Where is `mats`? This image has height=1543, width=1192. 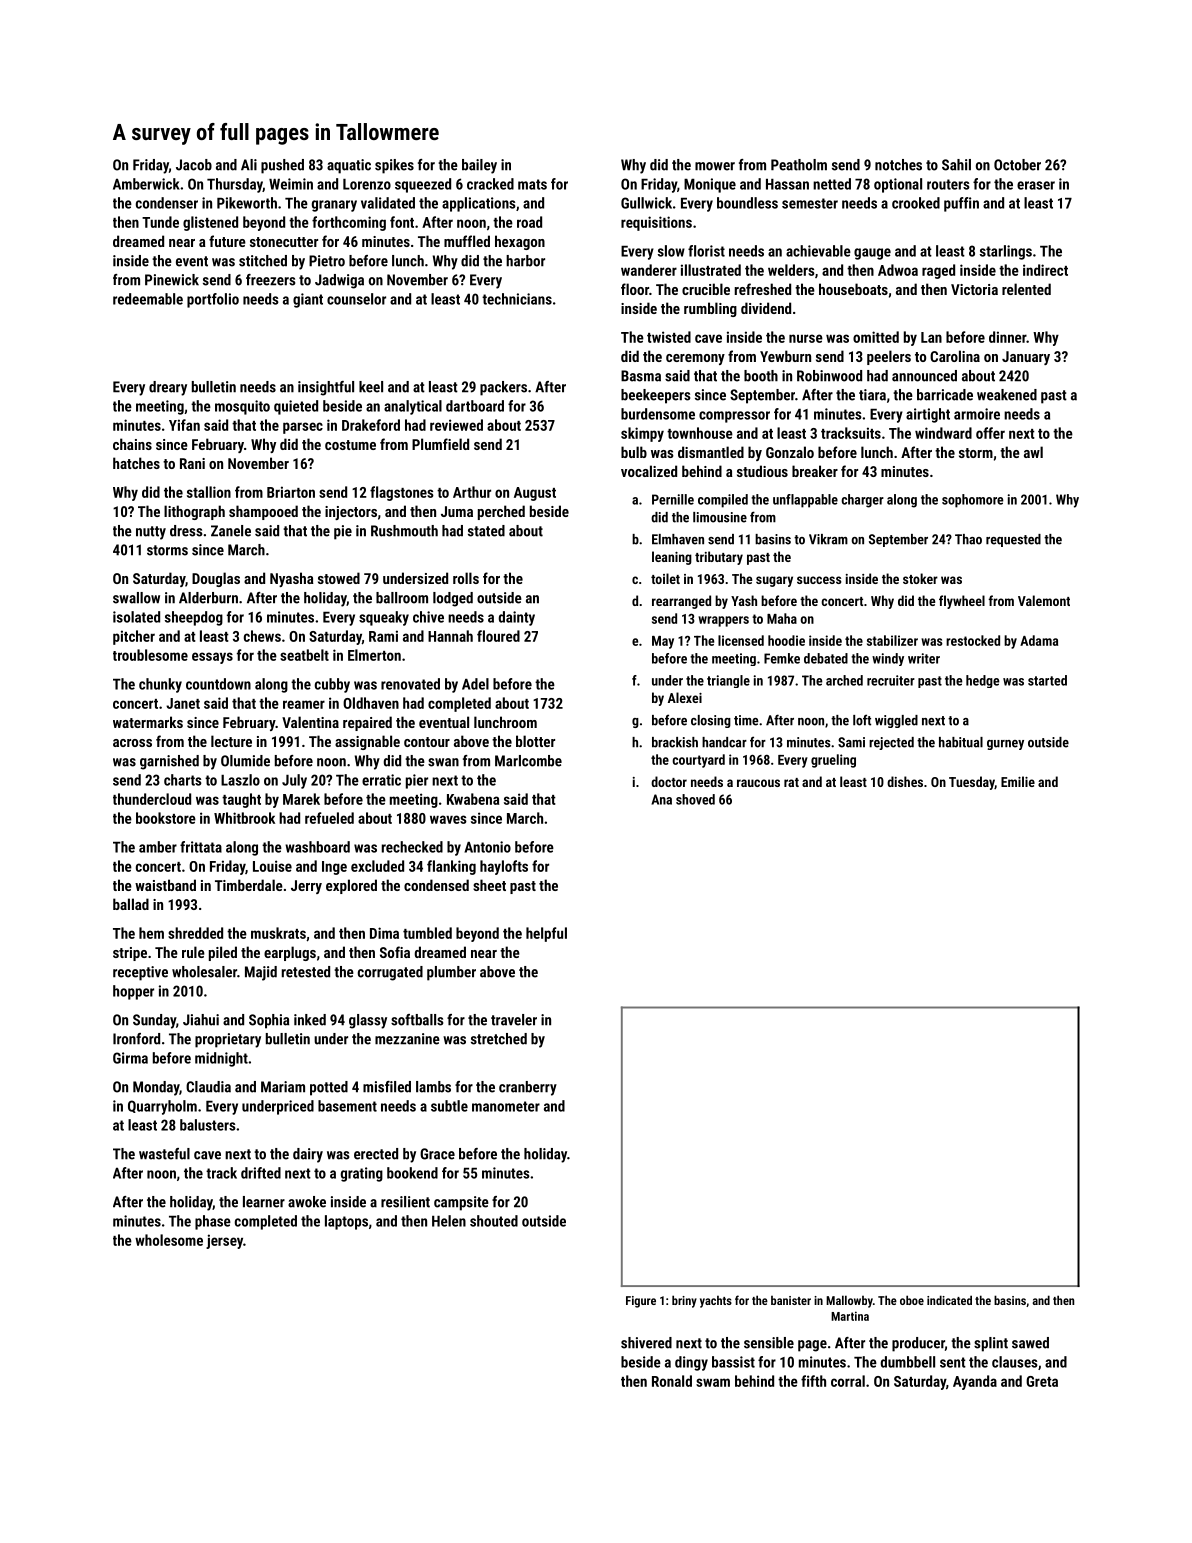 mats is located at coordinates (532, 184).
